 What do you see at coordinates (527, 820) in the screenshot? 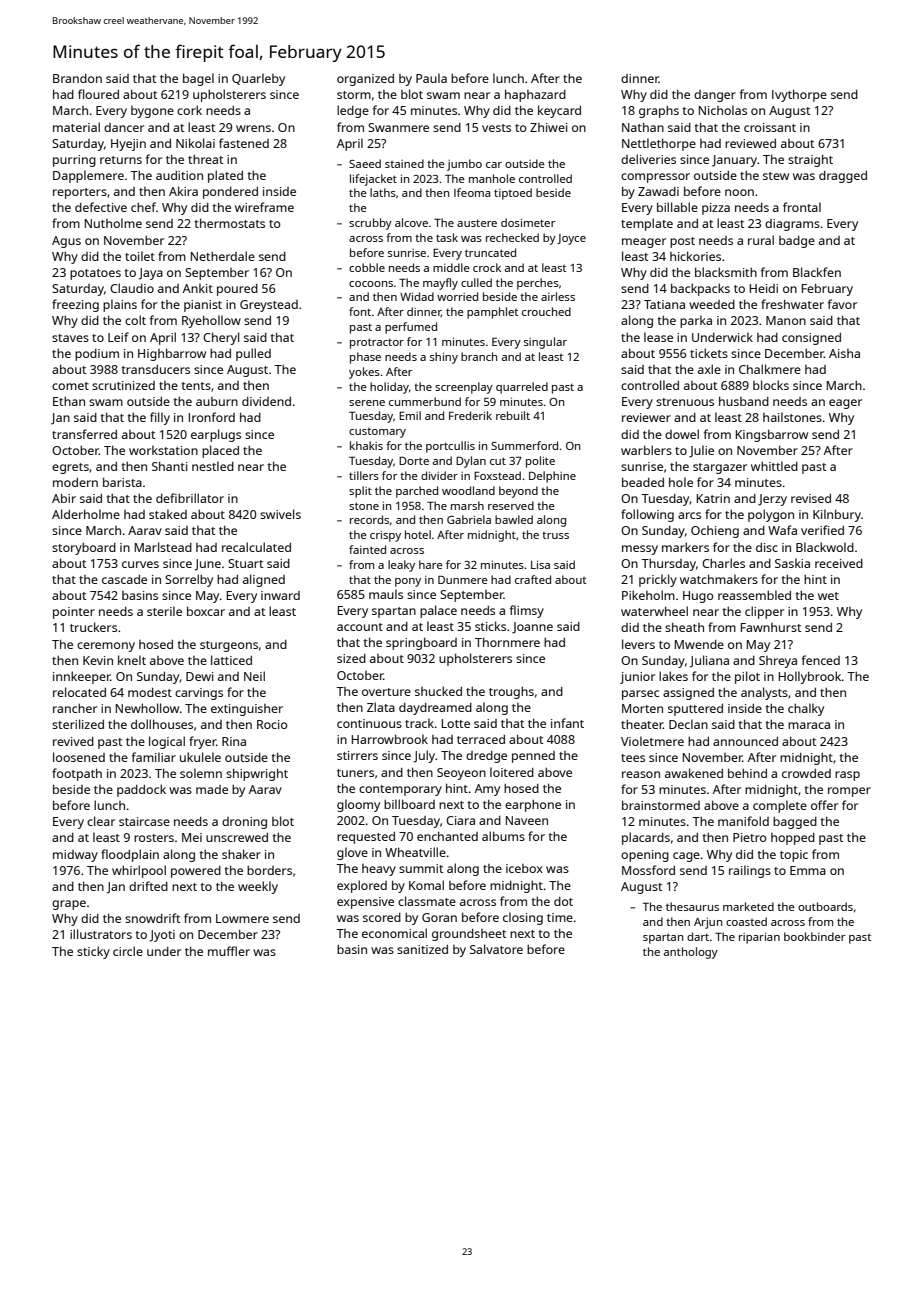
I see `Naveen` at bounding box center [527, 820].
